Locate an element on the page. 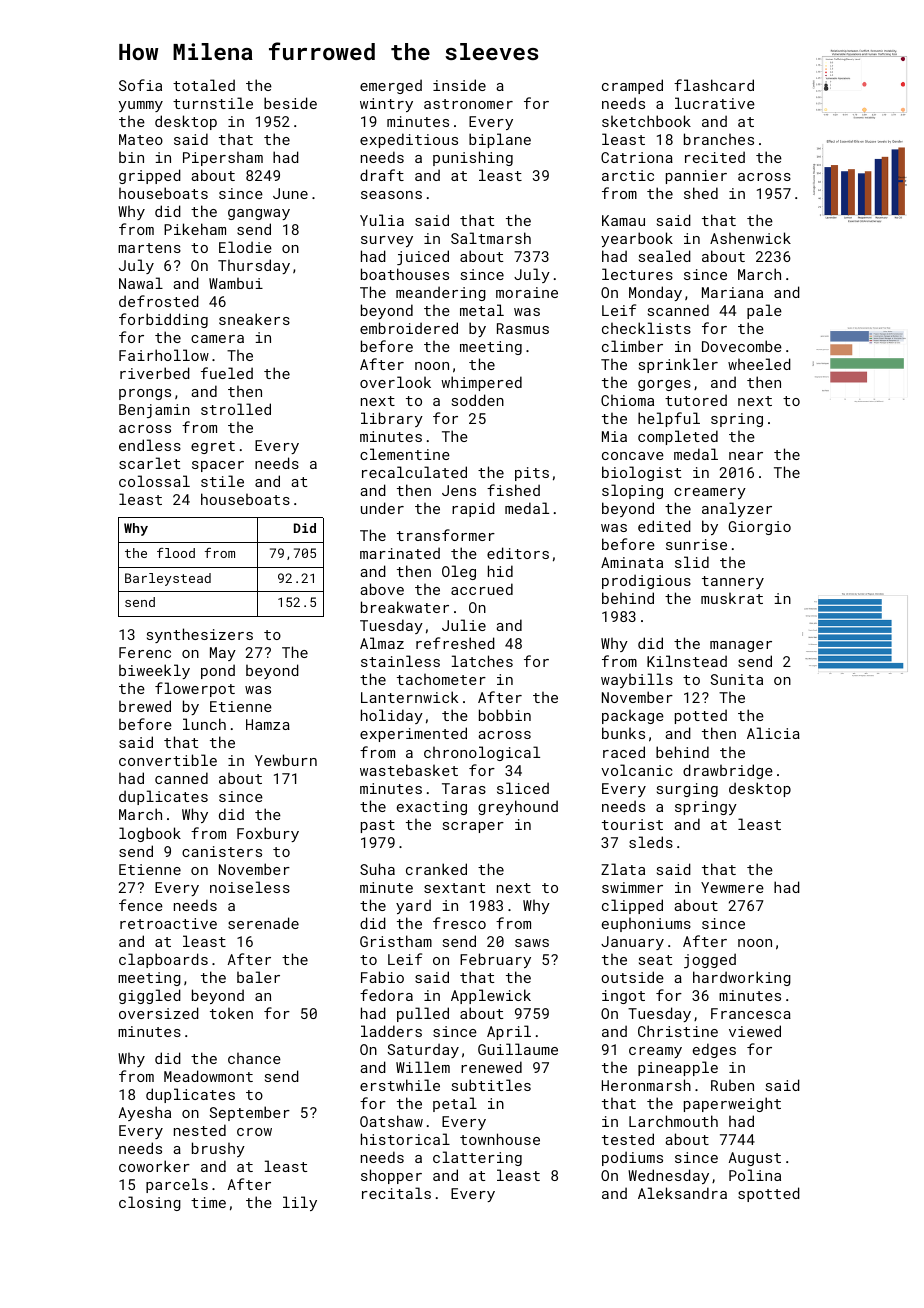 Image resolution: width=924 pixels, height=1308 pixels. Meadowmont is located at coordinates (208, 1076).
